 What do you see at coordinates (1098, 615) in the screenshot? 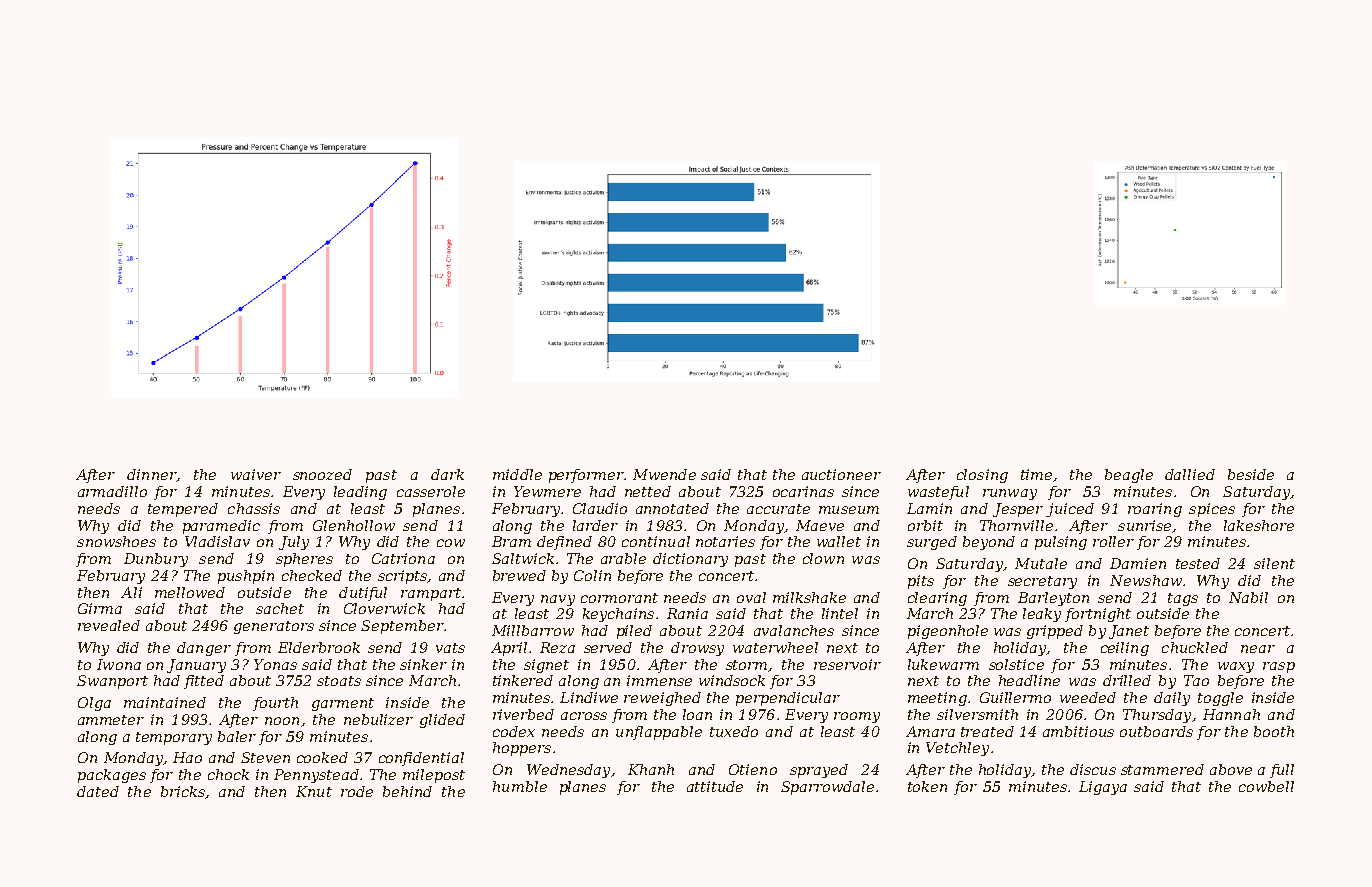
I see `fortnight` at bounding box center [1098, 615].
